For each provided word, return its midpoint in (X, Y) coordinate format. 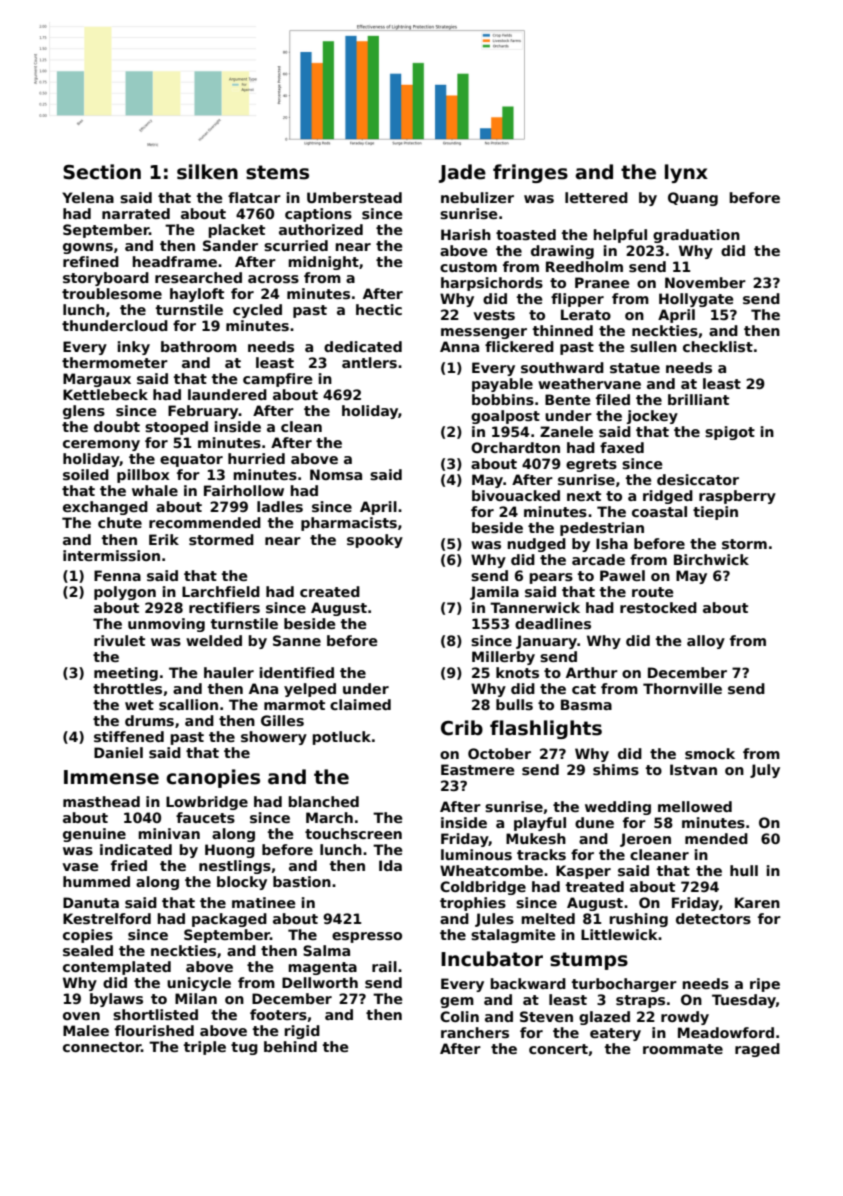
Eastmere (477, 769)
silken (207, 172)
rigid (302, 1032)
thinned (563, 330)
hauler (229, 672)
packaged (229, 920)
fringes (530, 173)
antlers (369, 362)
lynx (686, 173)
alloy (706, 642)
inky (134, 348)
